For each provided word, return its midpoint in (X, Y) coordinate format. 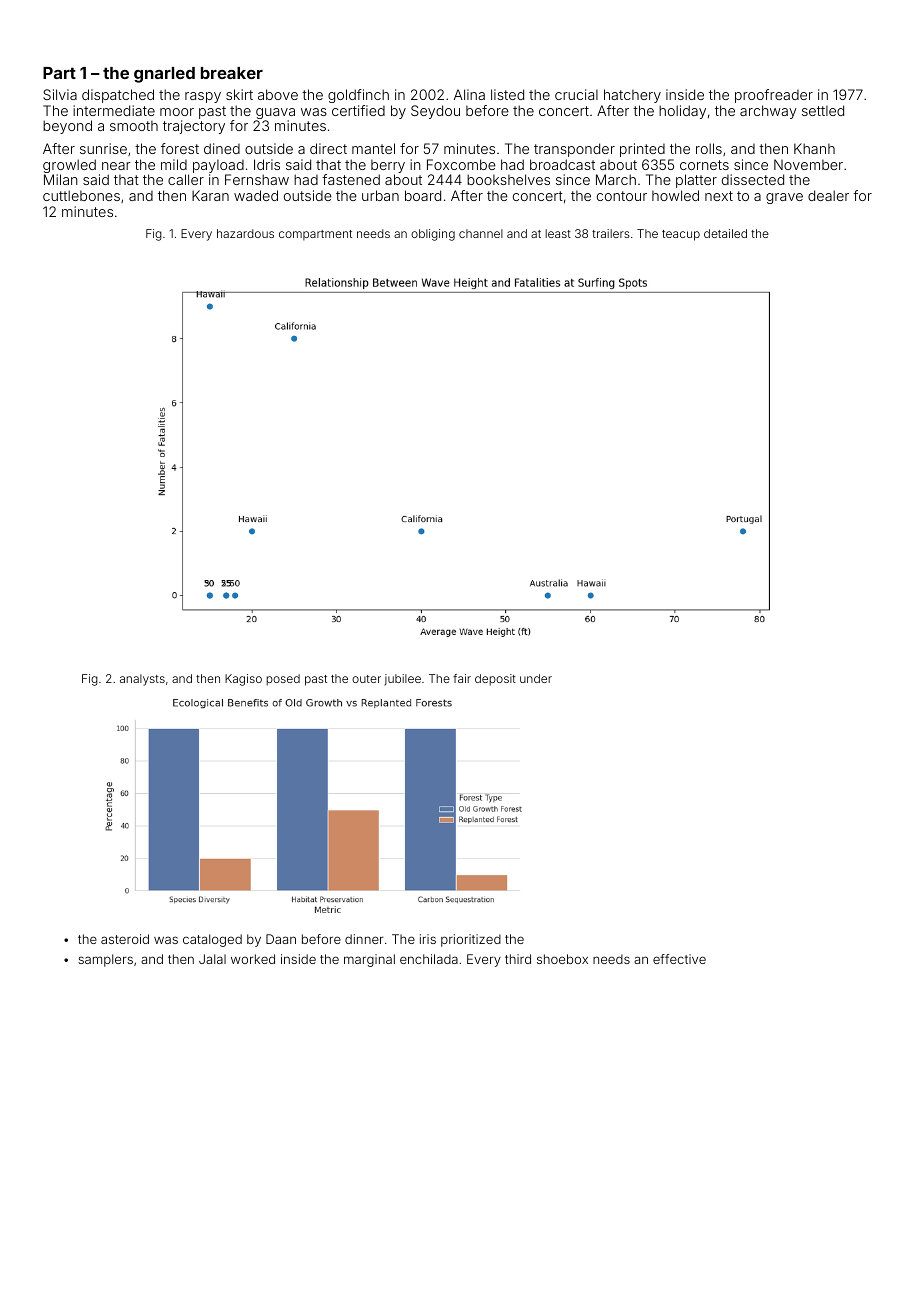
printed (642, 150)
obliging (433, 235)
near (116, 166)
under (536, 678)
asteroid (125, 939)
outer (366, 679)
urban (380, 195)
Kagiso (243, 680)
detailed (725, 233)
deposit (495, 680)
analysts (142, 680)
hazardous (245, 233)
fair (462, 678)
